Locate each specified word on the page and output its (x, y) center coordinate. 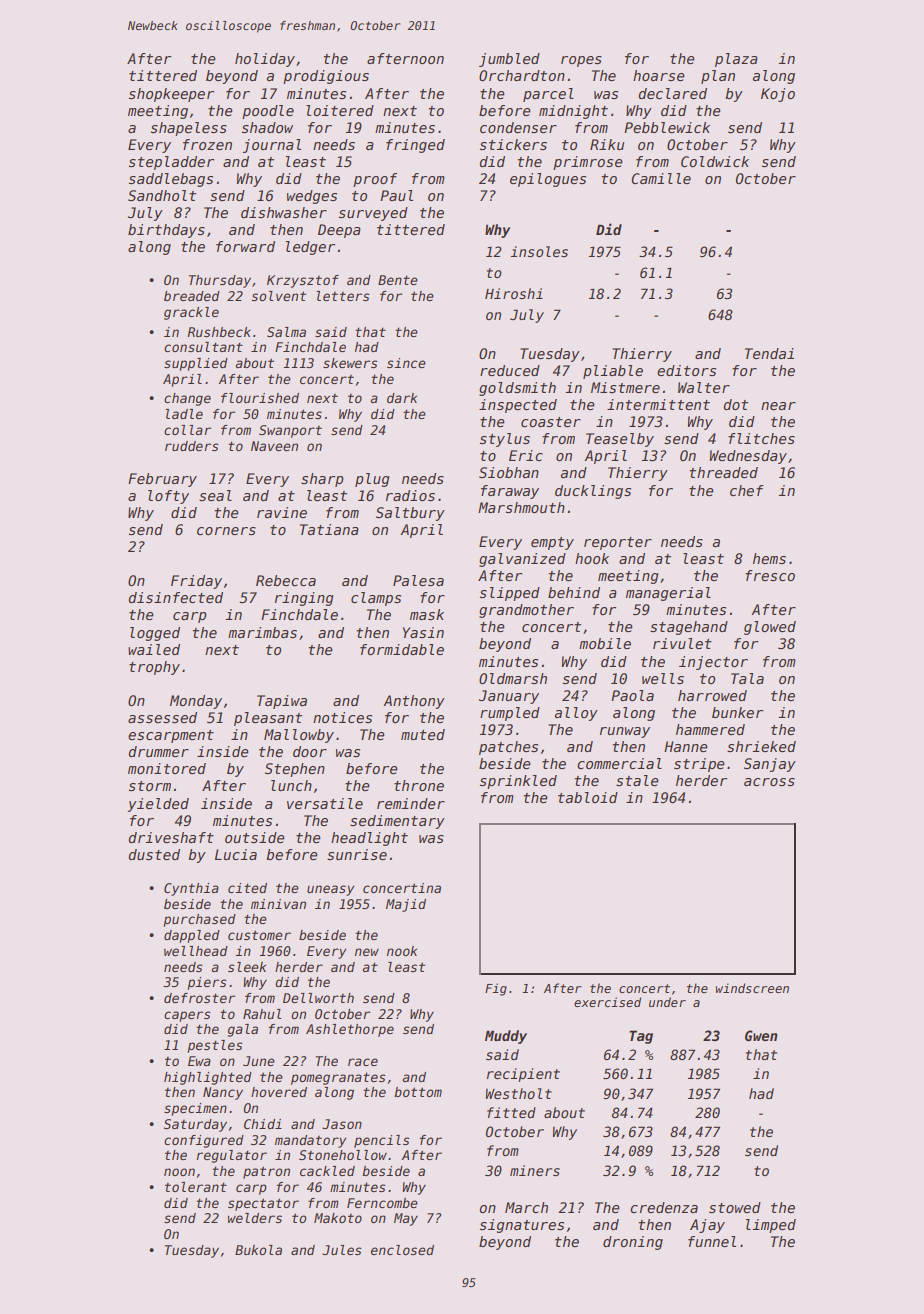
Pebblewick (667, 127)
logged (155, 634)
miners (535, 1170)
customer (259, 935)
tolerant (196, 1187)
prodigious (326, 77)
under (667, 1002)
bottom (418, 1092)
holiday (265, 60)
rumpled (510, 714)
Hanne (686, 746)
